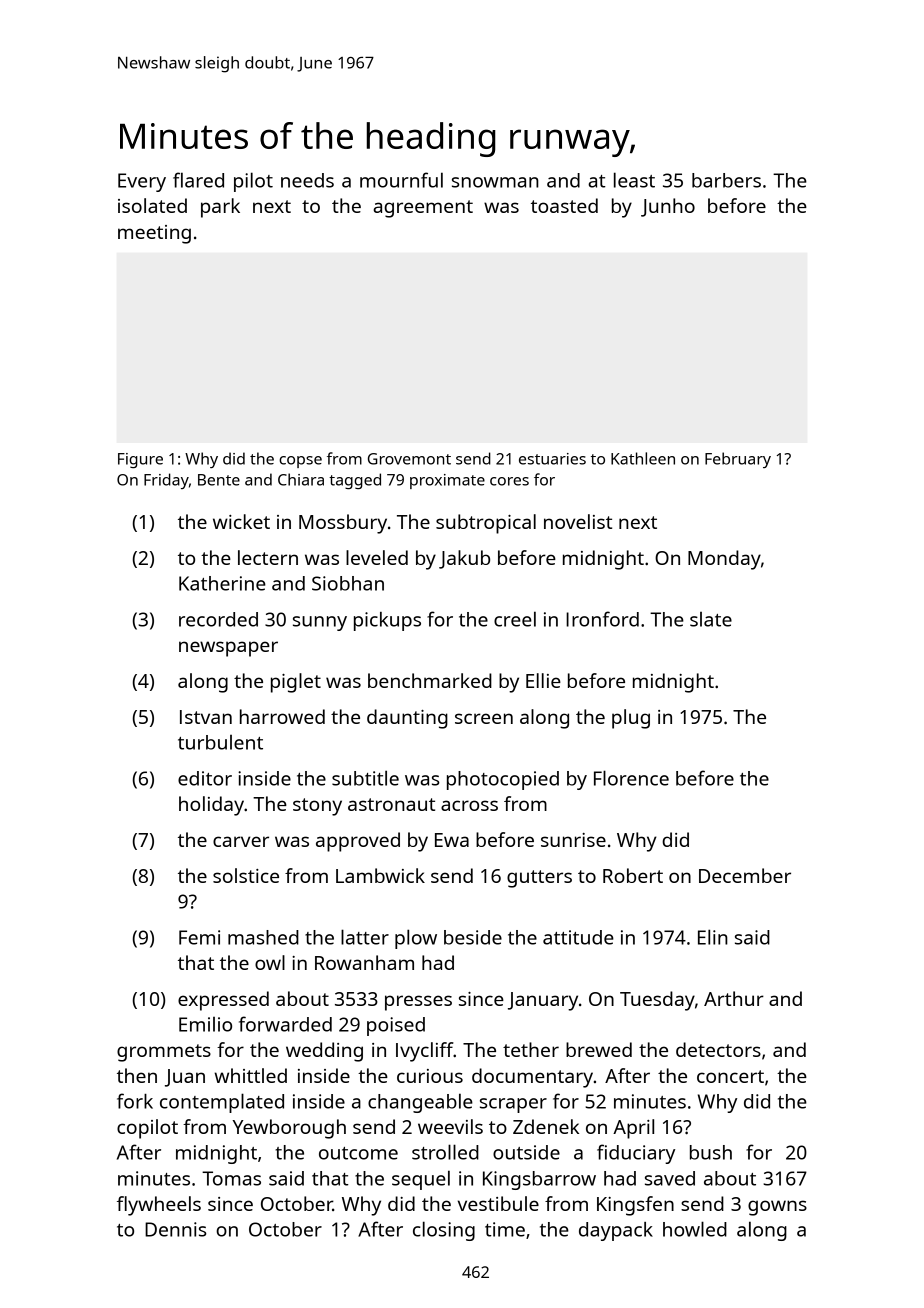  What do you see at coordinates (218, 619) in the screenshot?
I see `recorded` at bounding box center [218, 619].
